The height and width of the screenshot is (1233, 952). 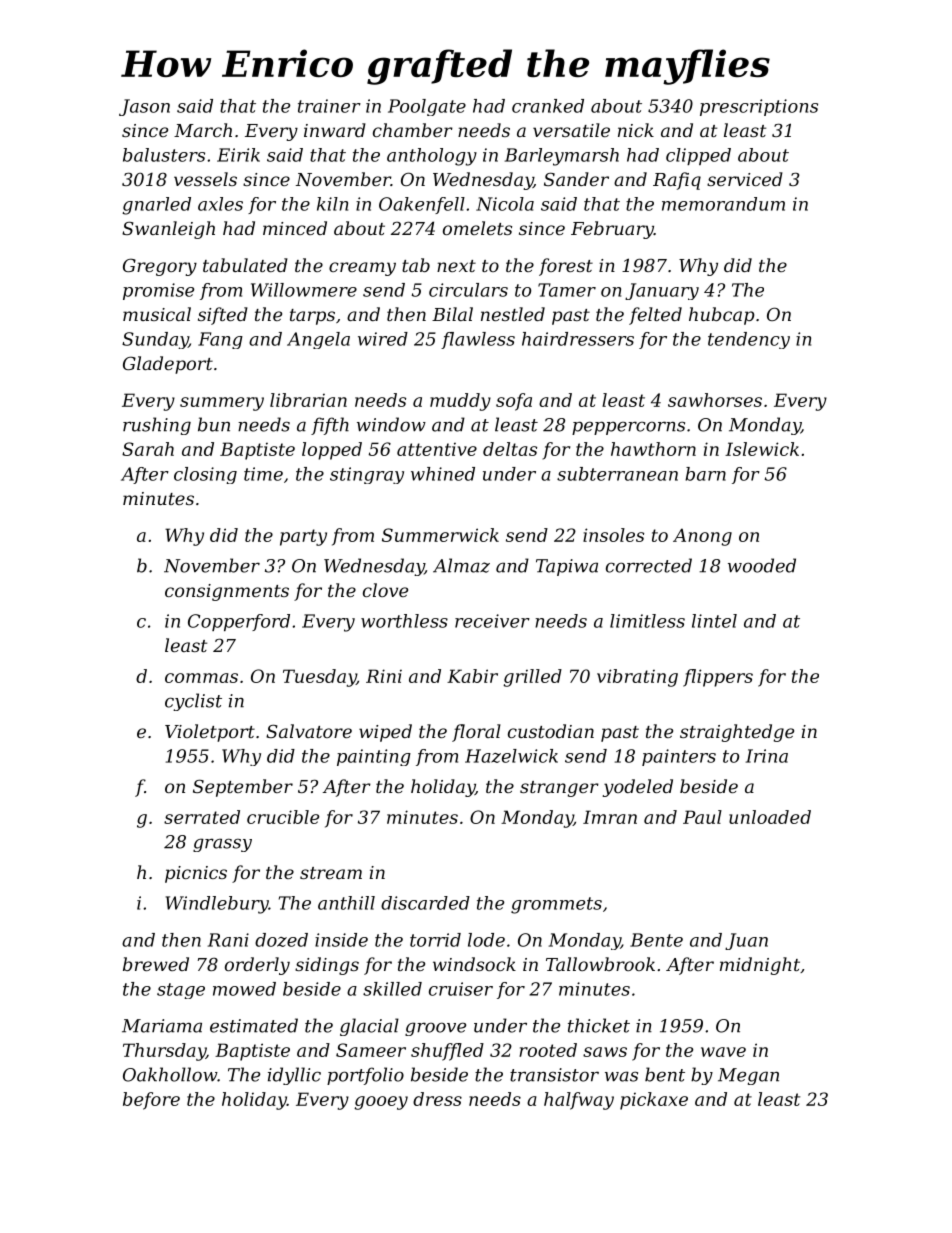 I want to click on grilled, so click(x=532, y=678).
